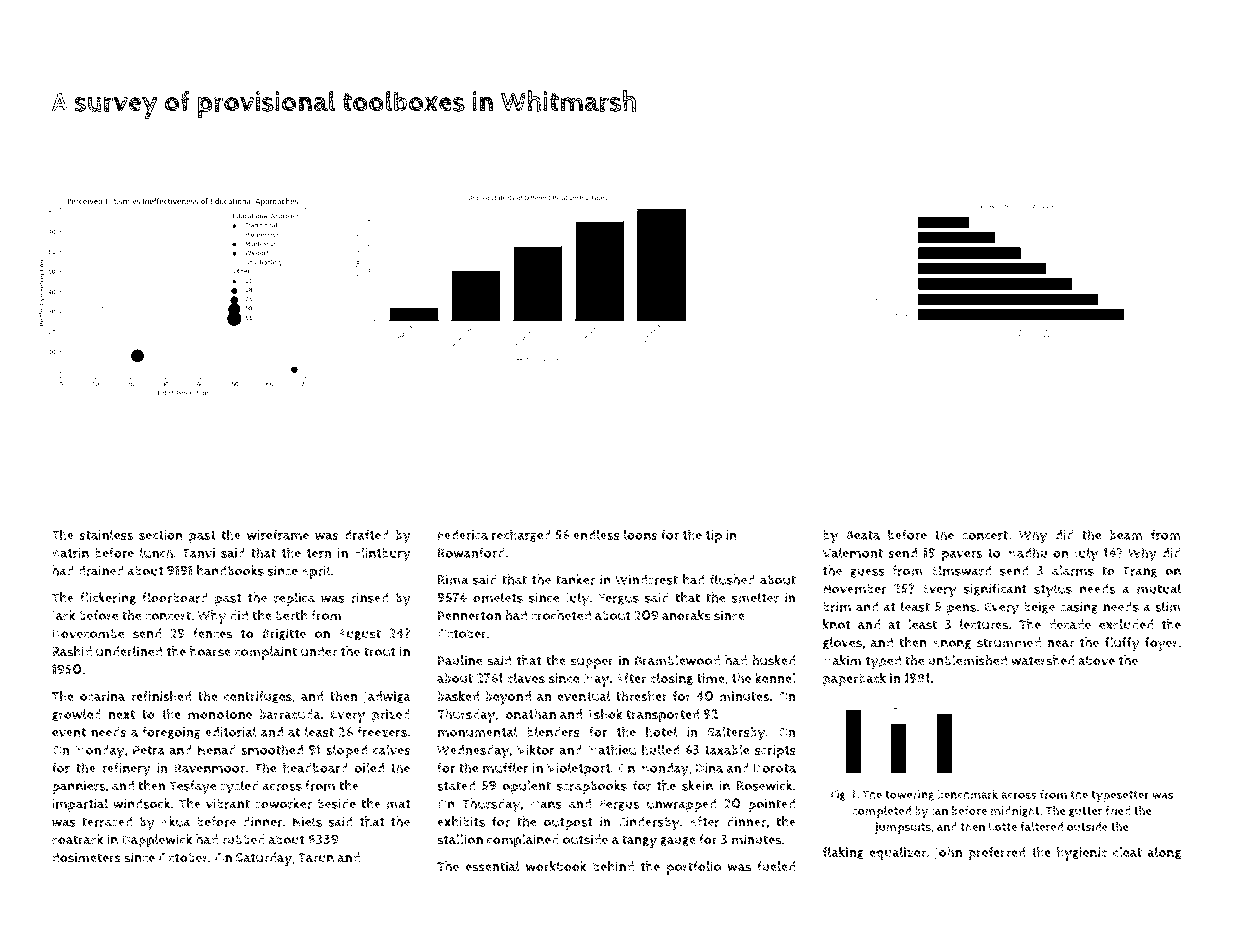  I want to click on Bramblewood, so click(677, 660).
